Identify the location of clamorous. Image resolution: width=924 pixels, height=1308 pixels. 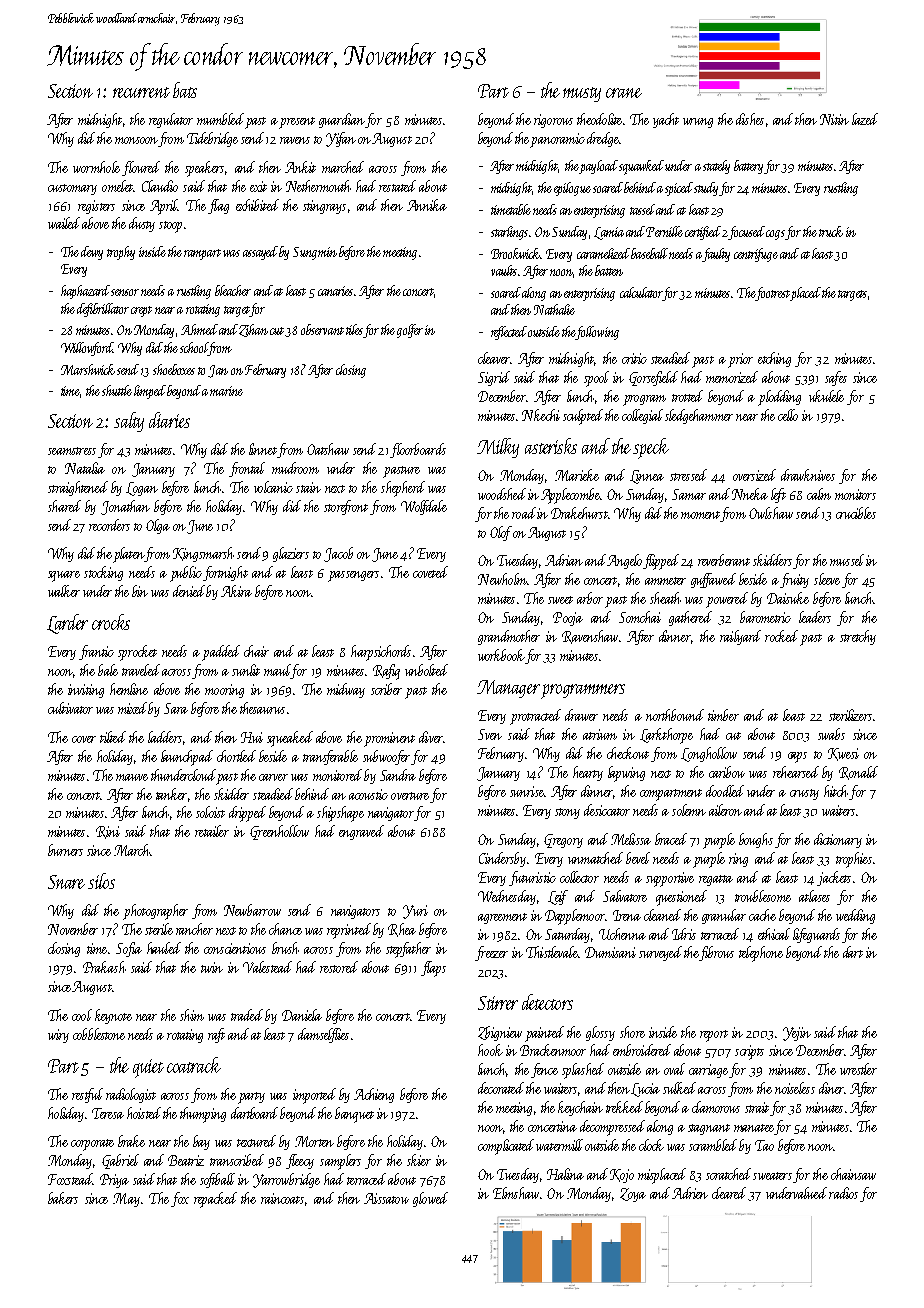
(716, 1107).
